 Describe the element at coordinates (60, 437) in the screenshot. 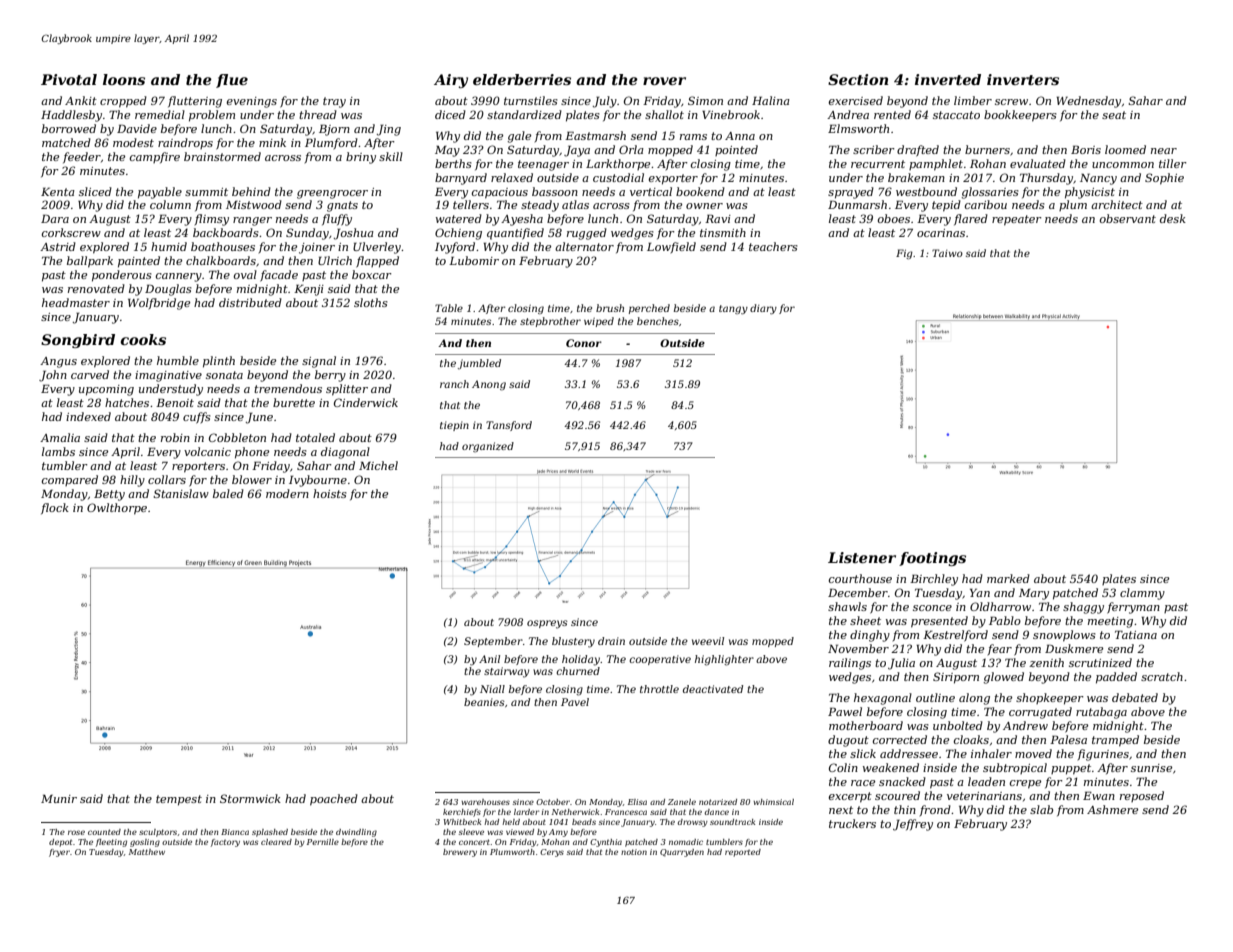

I see `Amalia` at that location.
